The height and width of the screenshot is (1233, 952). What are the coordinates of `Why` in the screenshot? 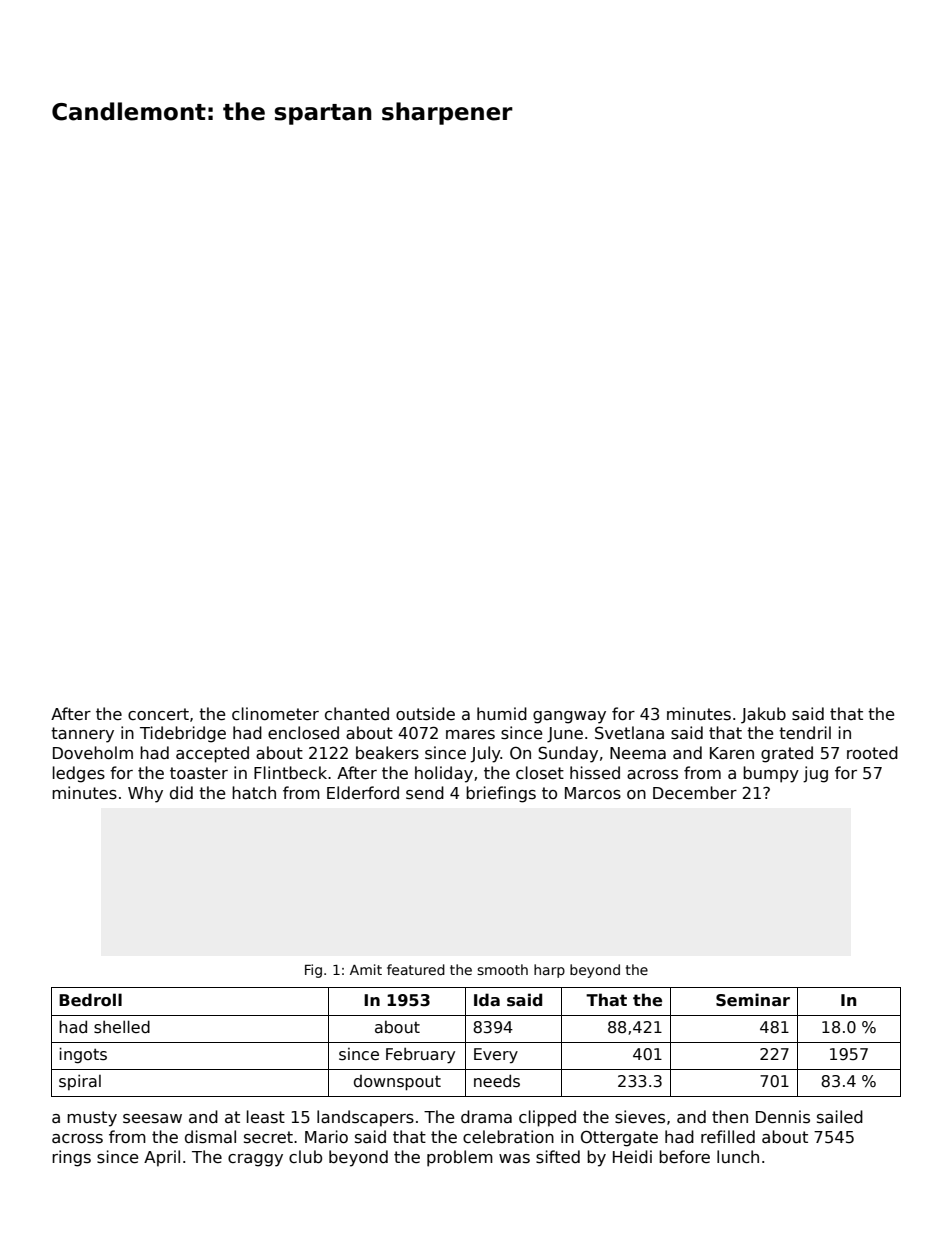 It's located at (145, 794).
